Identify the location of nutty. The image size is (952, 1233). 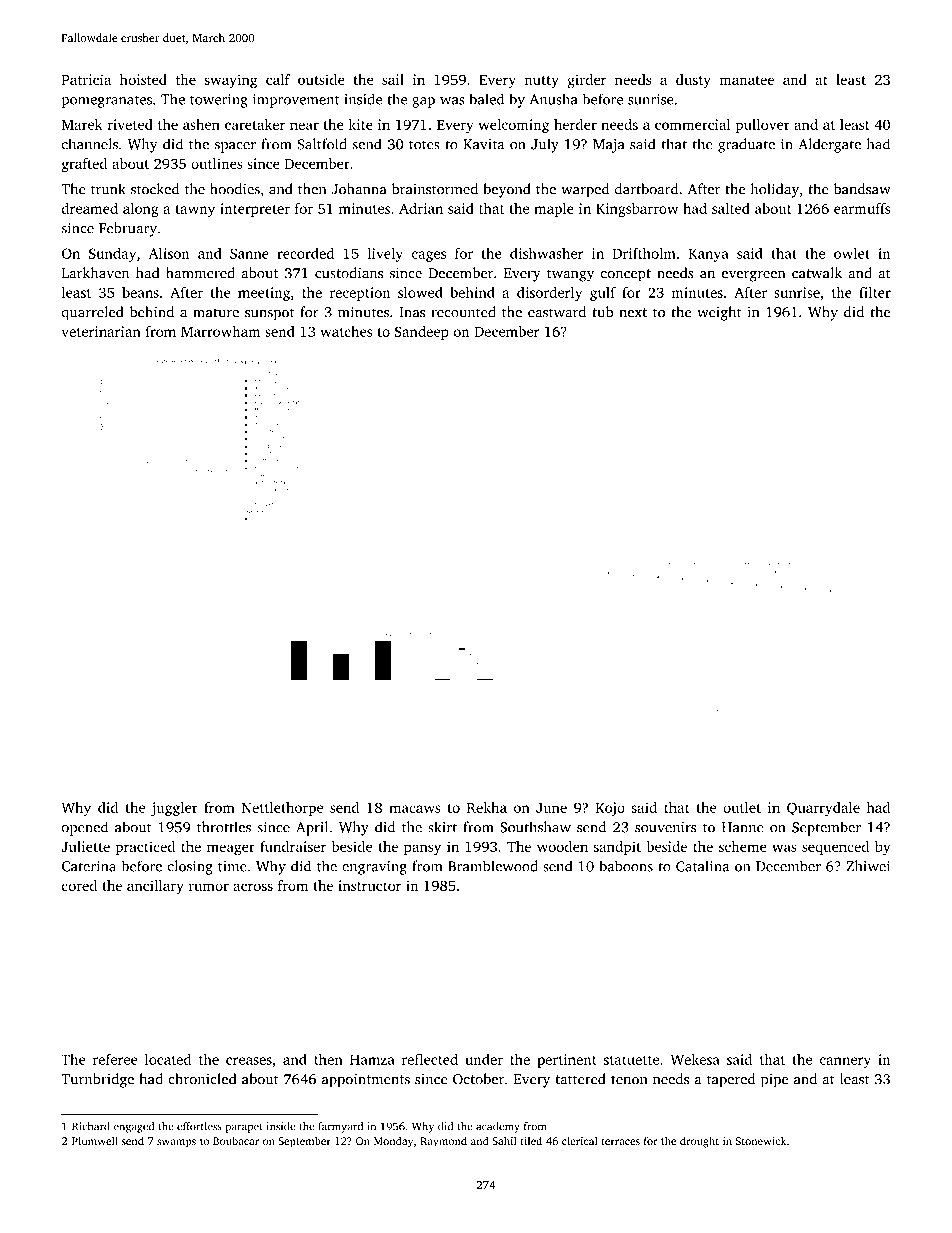
(542, 82).
